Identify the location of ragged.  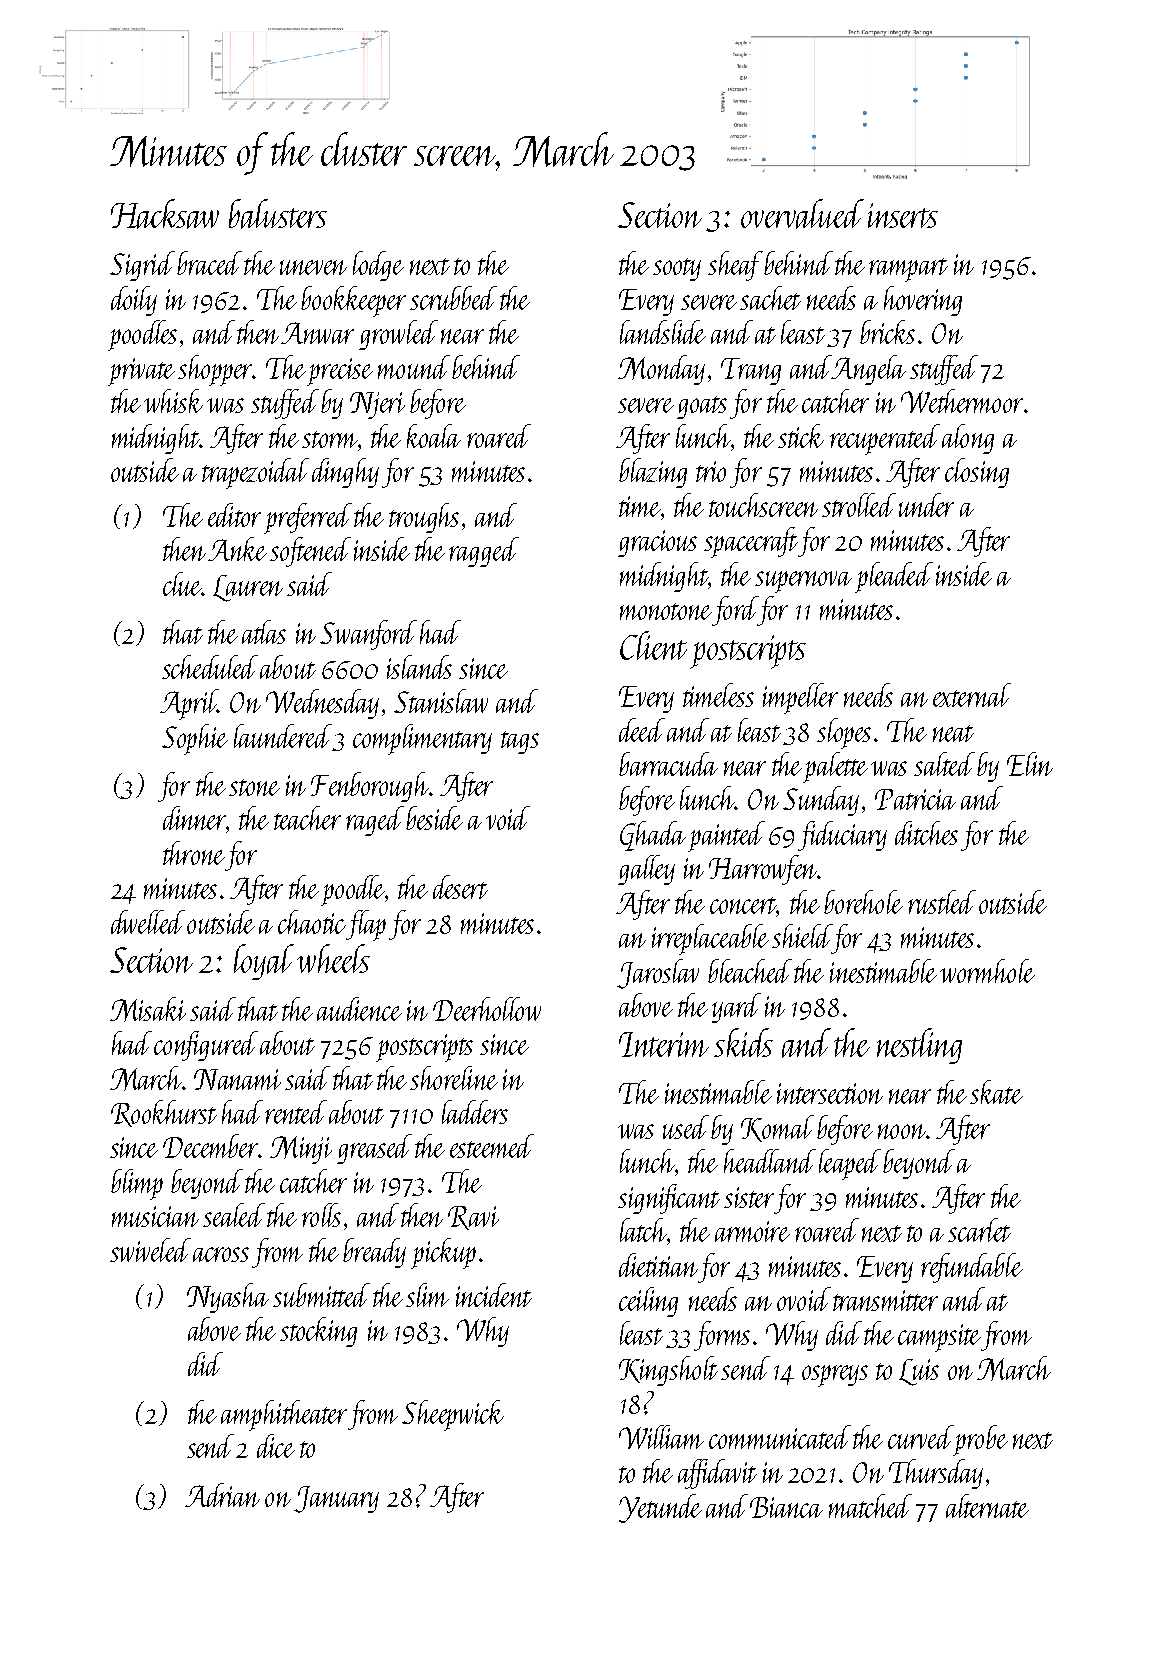
(484, 552).
